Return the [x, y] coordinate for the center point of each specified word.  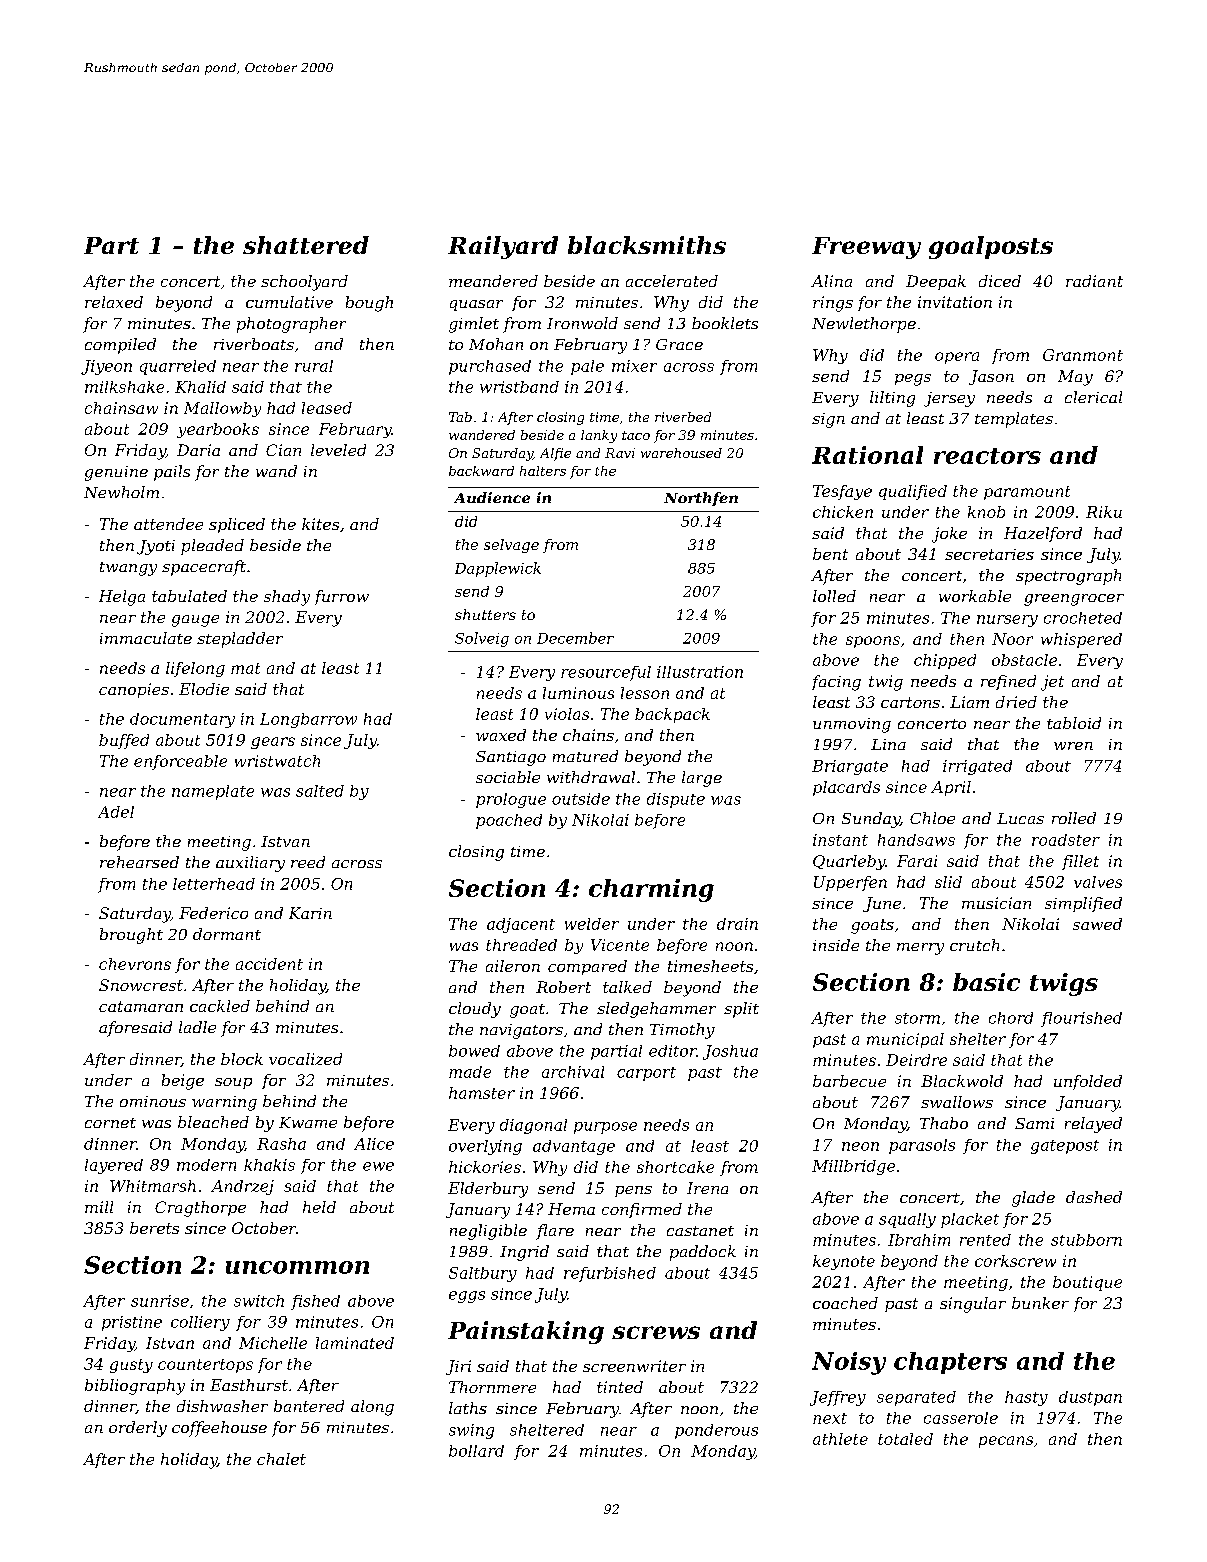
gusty [131, 1366]
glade [1033, 1199]
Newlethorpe [864, 325]
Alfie [555, 454]
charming [651, 890]
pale [587, 367]
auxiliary [250, 864]
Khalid [200, 387]
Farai [917, 861]
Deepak [936, 282]
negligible [488, 1232]
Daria [198, 450]
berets [154, 1228]
